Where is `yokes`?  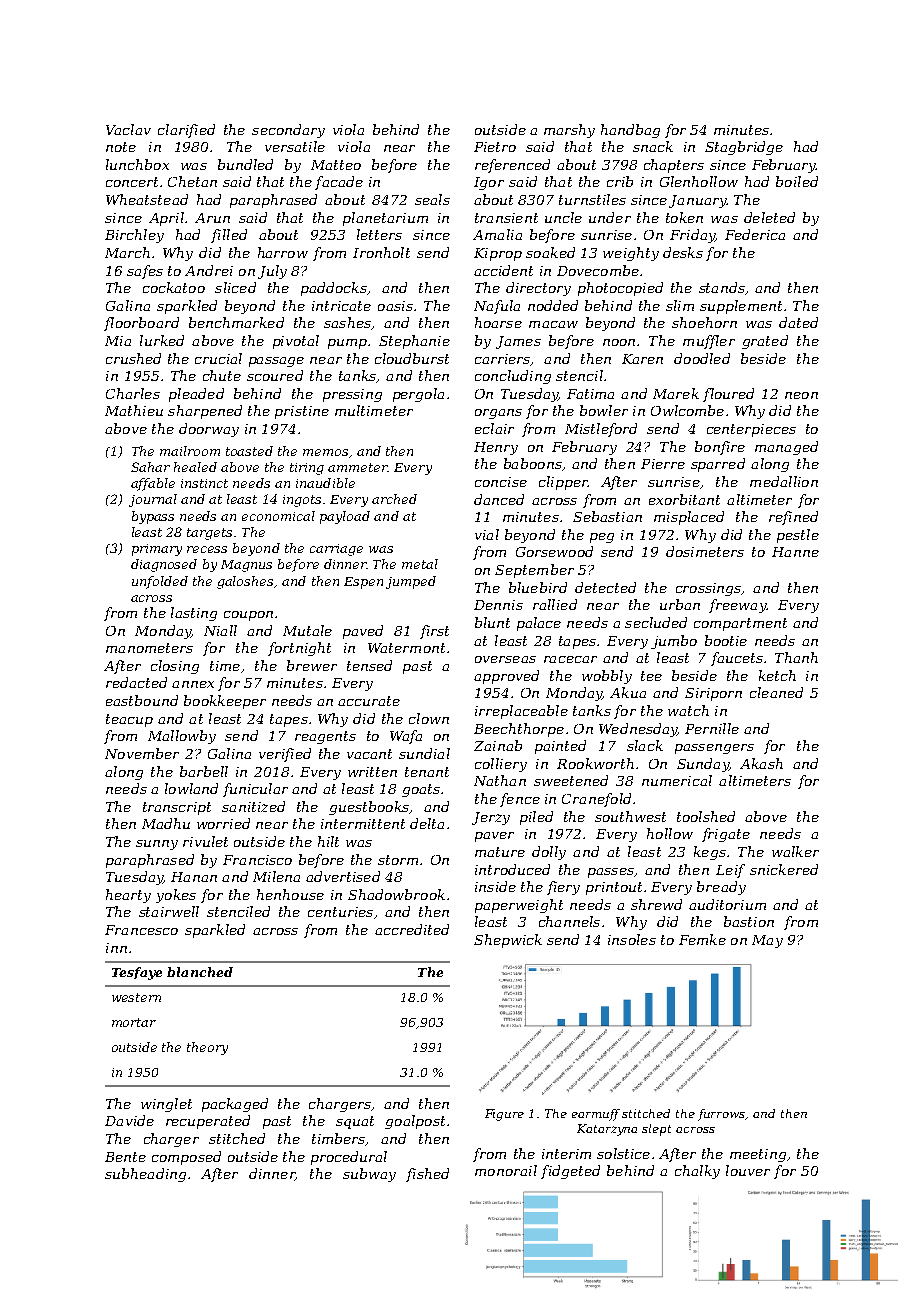 yokes is located at coordinates (176, 896).
